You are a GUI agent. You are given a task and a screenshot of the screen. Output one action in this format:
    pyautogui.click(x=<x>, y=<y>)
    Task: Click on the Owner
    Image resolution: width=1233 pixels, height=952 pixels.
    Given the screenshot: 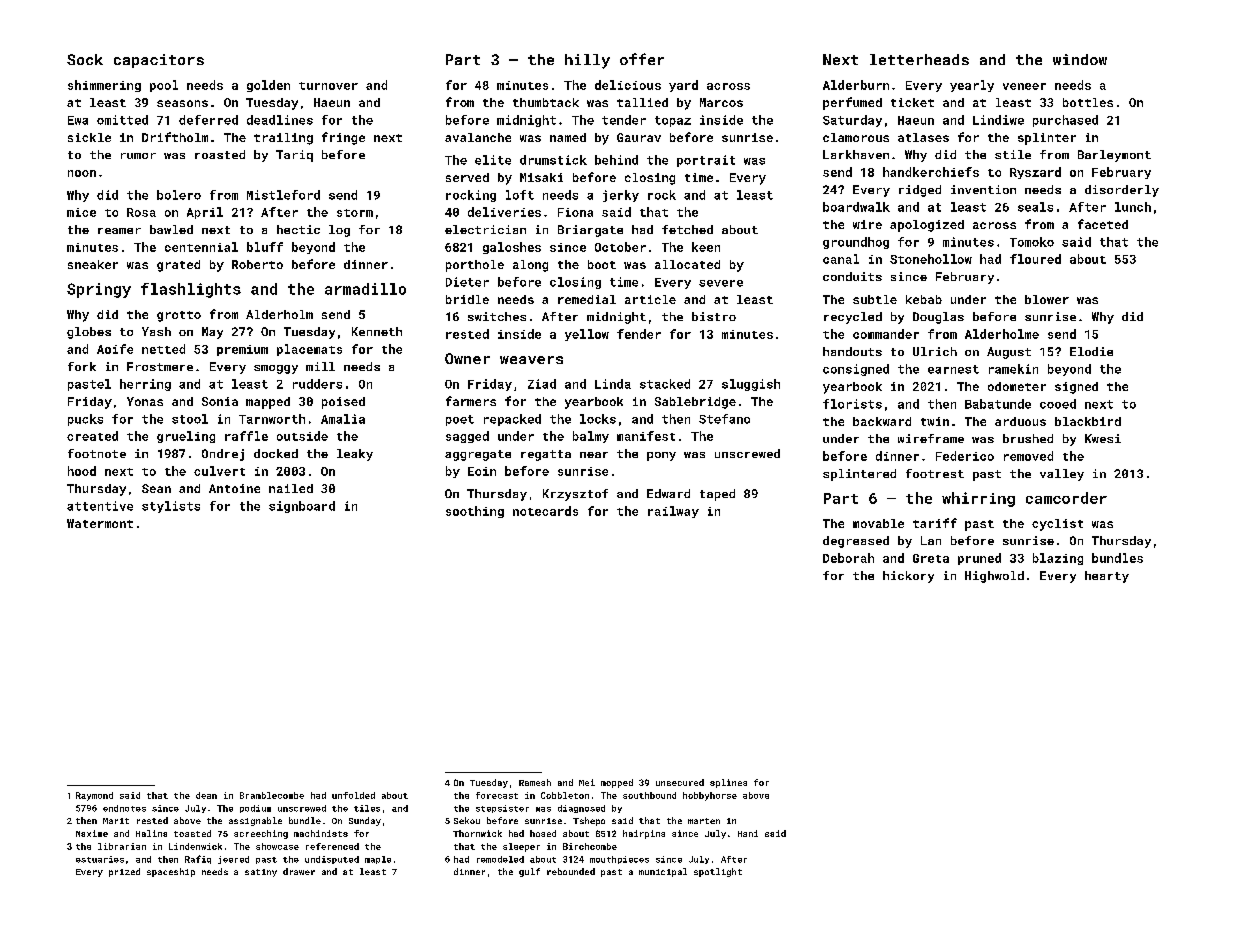 What is the action you would take?
    pyautogui.click(x=467, y=358)
